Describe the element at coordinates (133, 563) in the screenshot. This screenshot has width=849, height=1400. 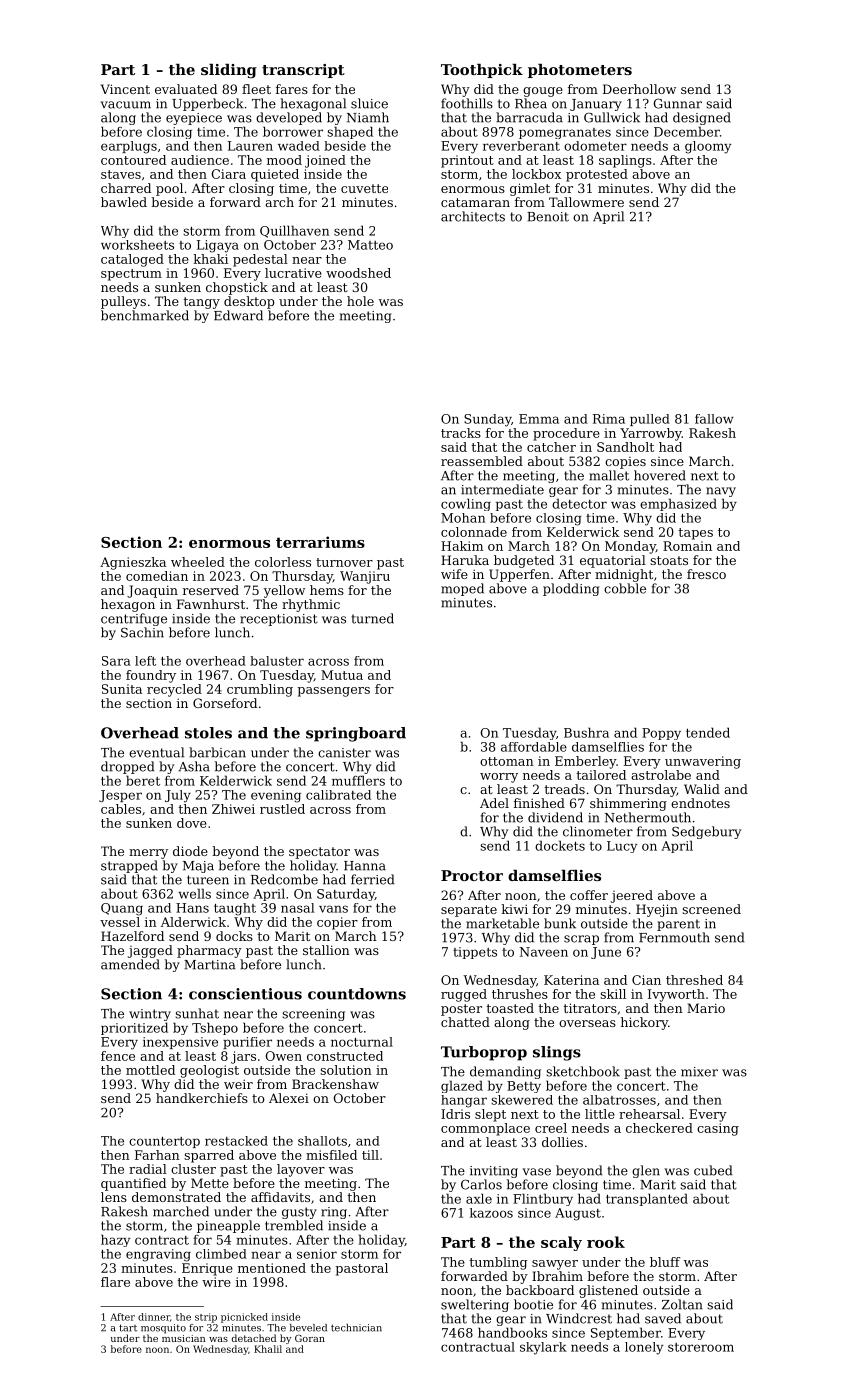
I see `Agnieszka` at that location.
